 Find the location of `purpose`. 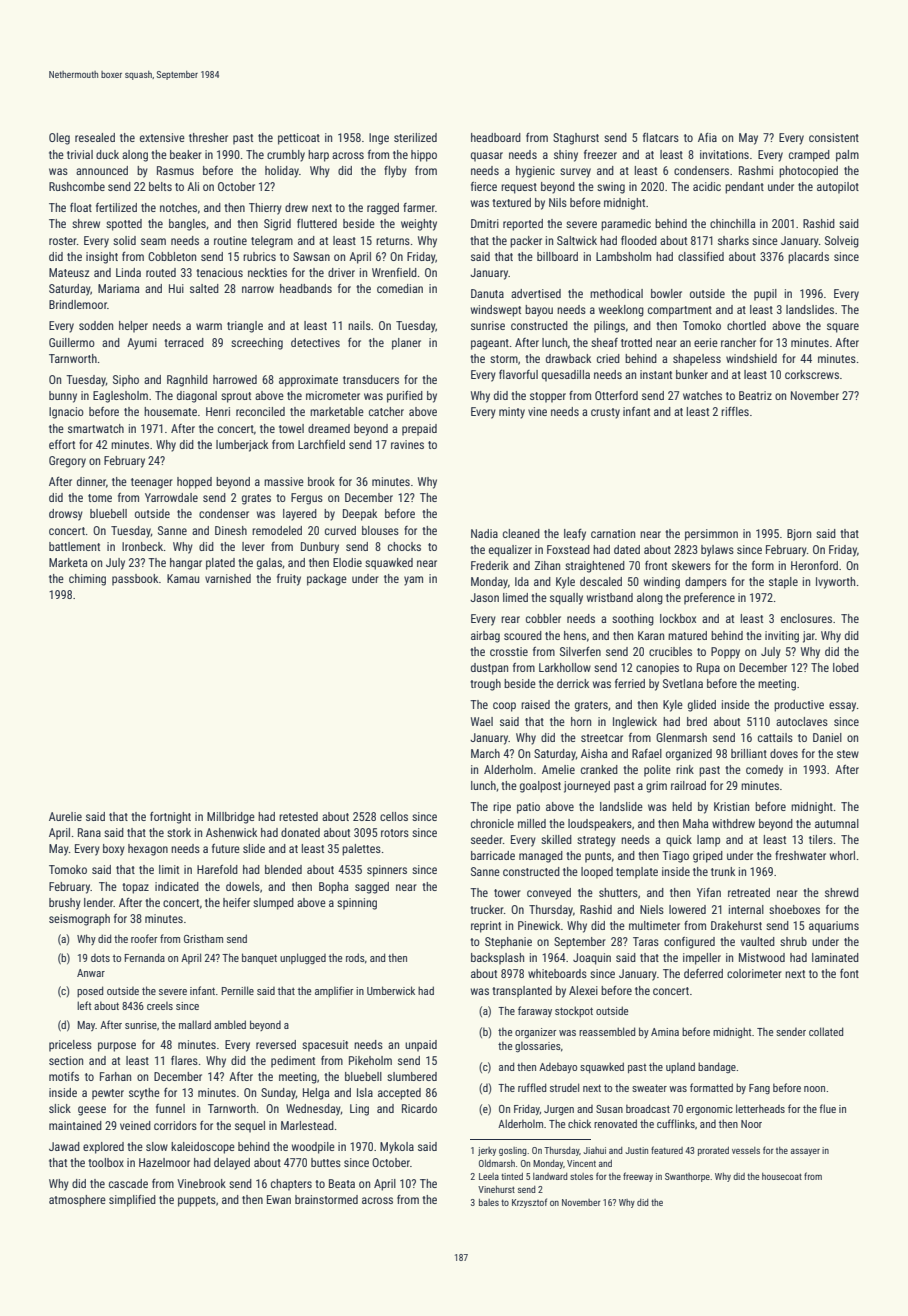

purpose is located at coordinates (117, 1047).
